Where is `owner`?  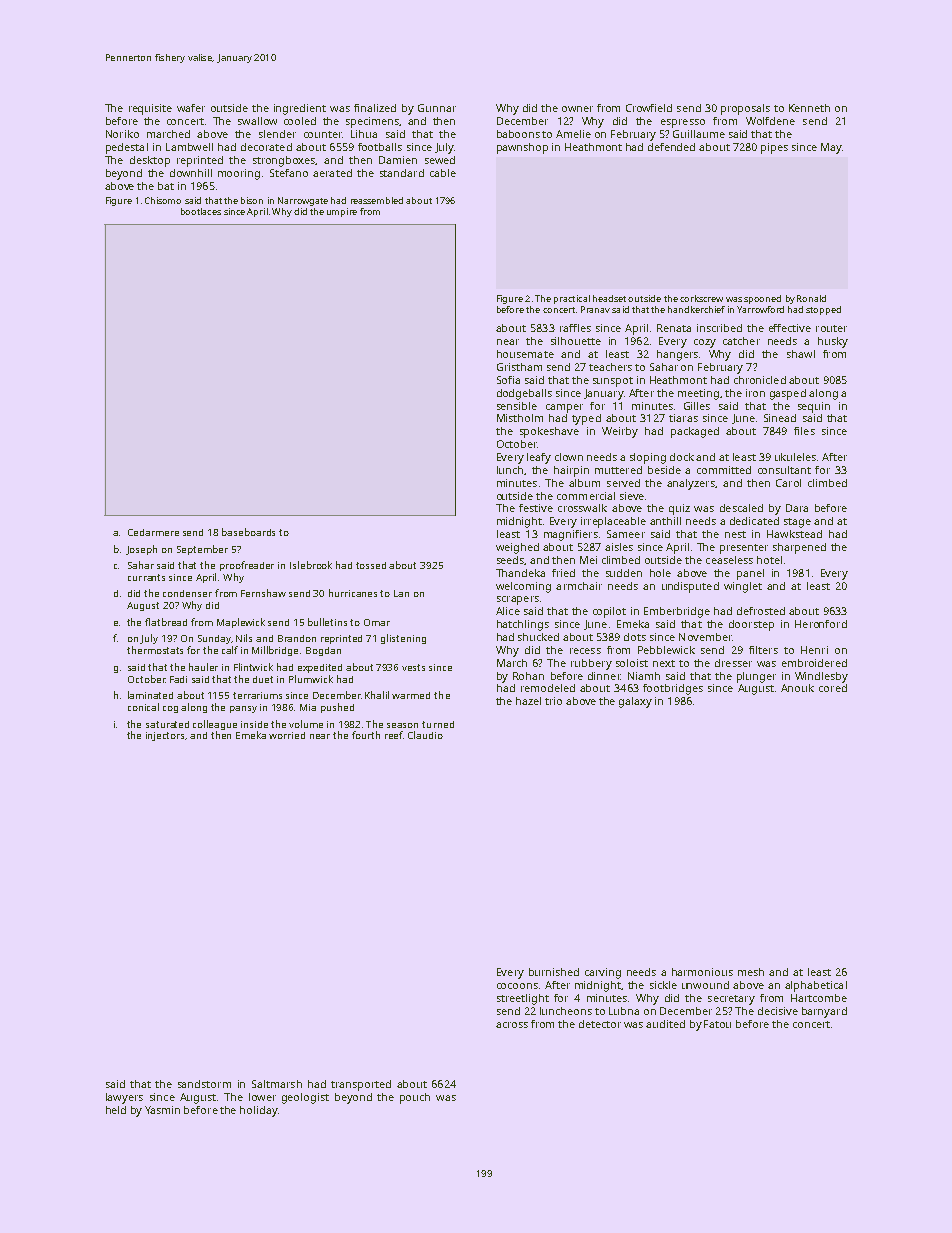
owner is located at coordinates (577, 109).
